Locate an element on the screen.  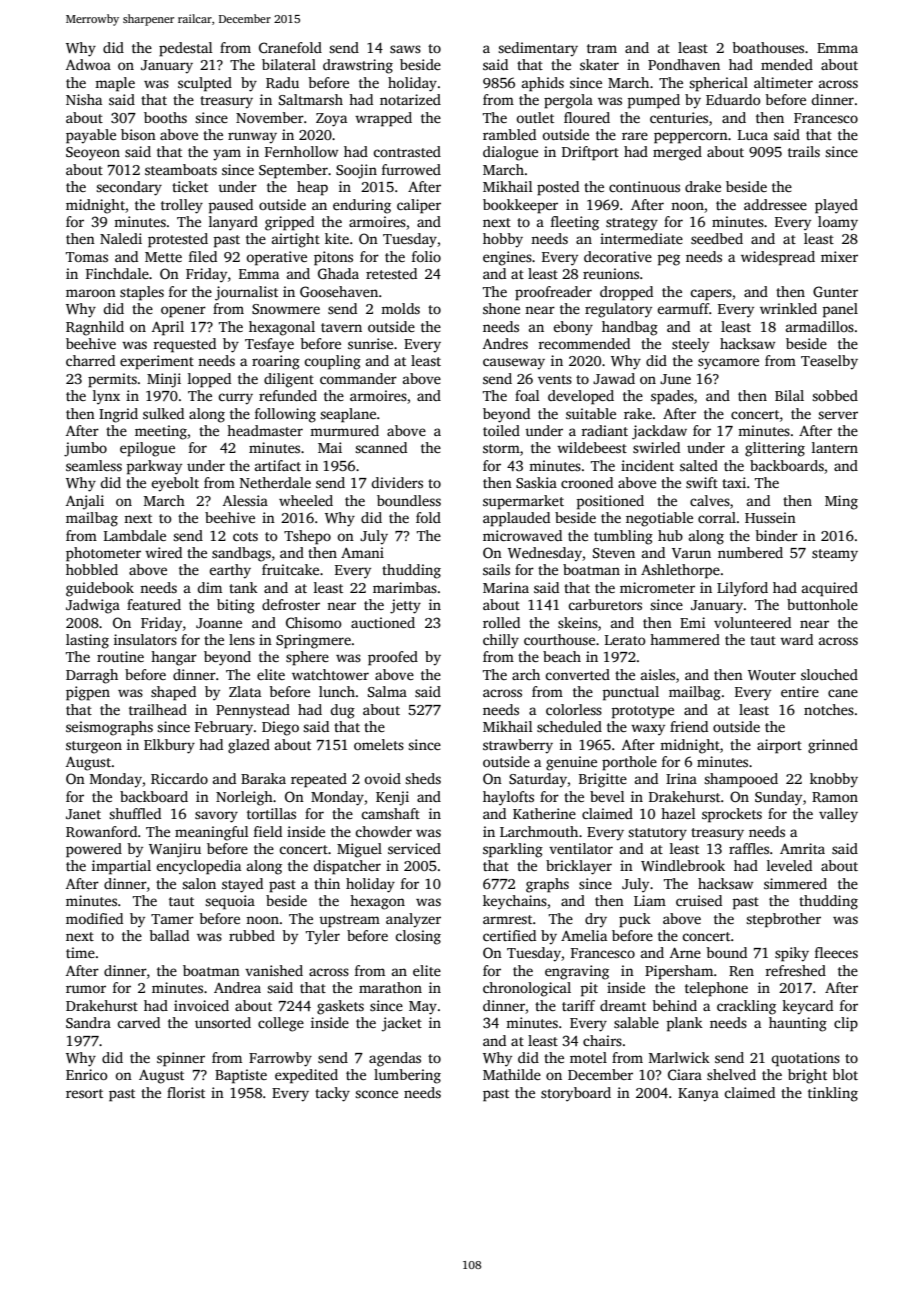
boathouses is located at coordinates (768, 47).
